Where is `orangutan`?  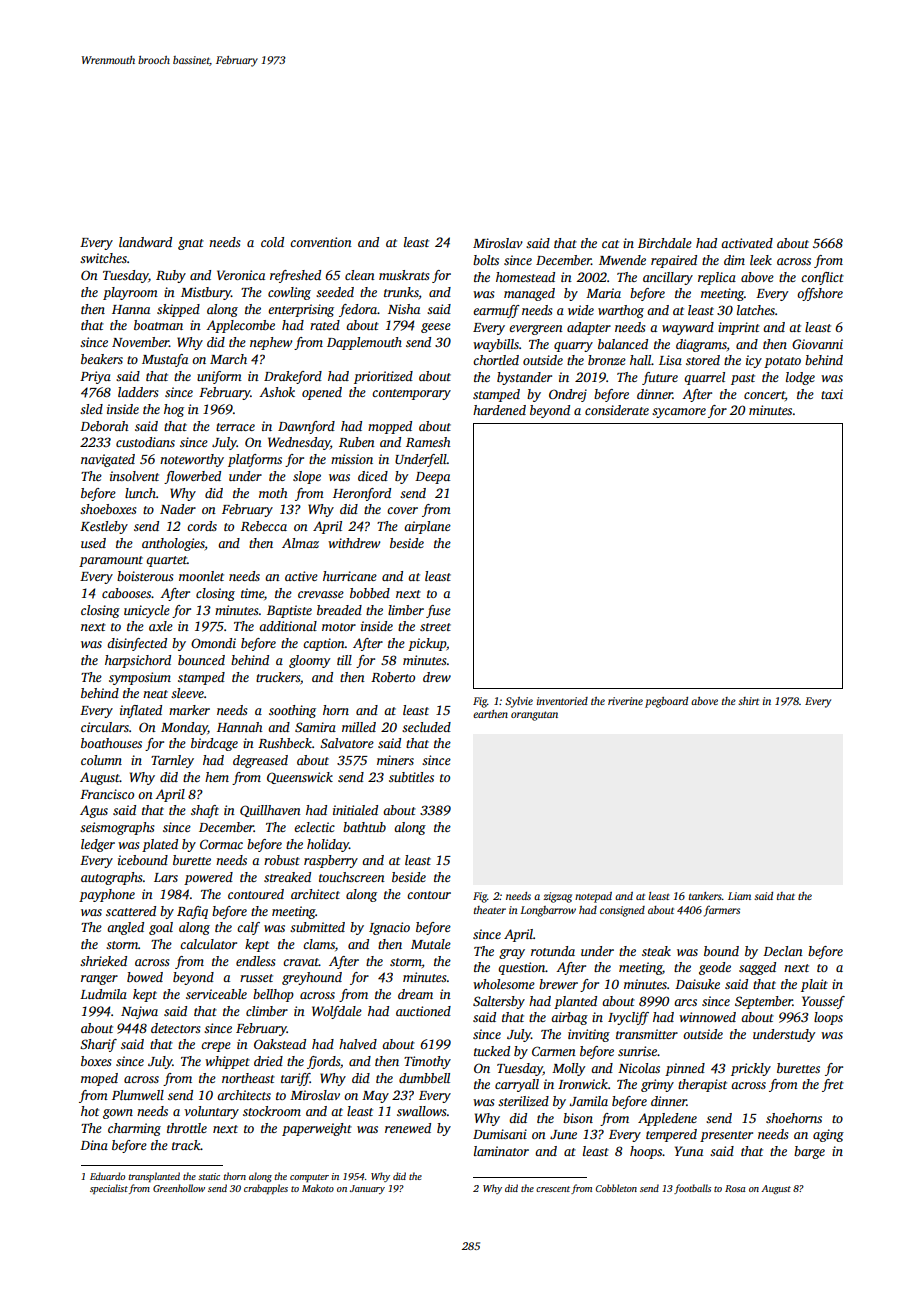
orangutan is located at coordinates (534, 716).
